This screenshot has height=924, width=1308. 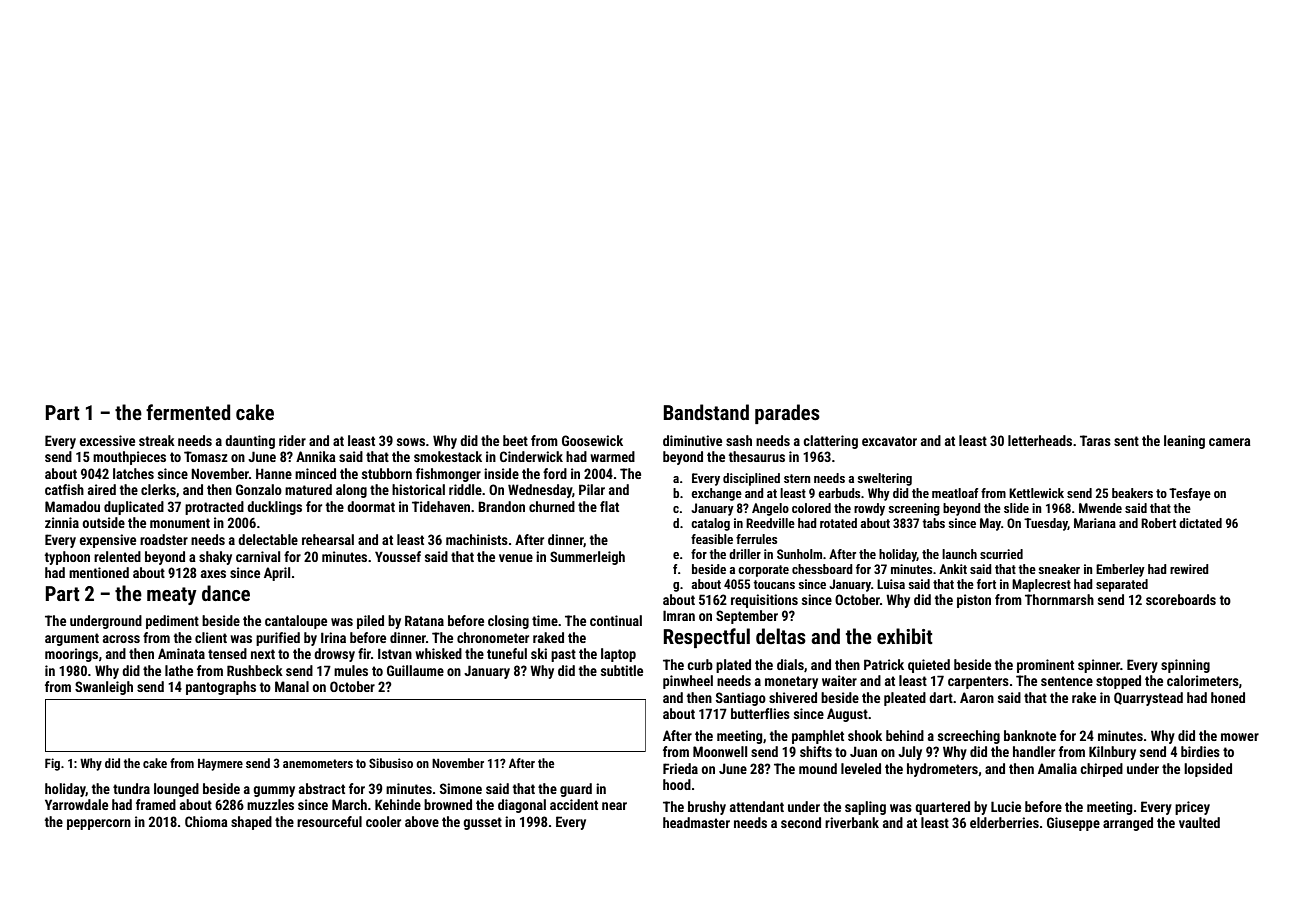 What do you see at coordinates (99, 824) in the screenshot?
I see `peppercorn` at bounding box center [99, 824].
